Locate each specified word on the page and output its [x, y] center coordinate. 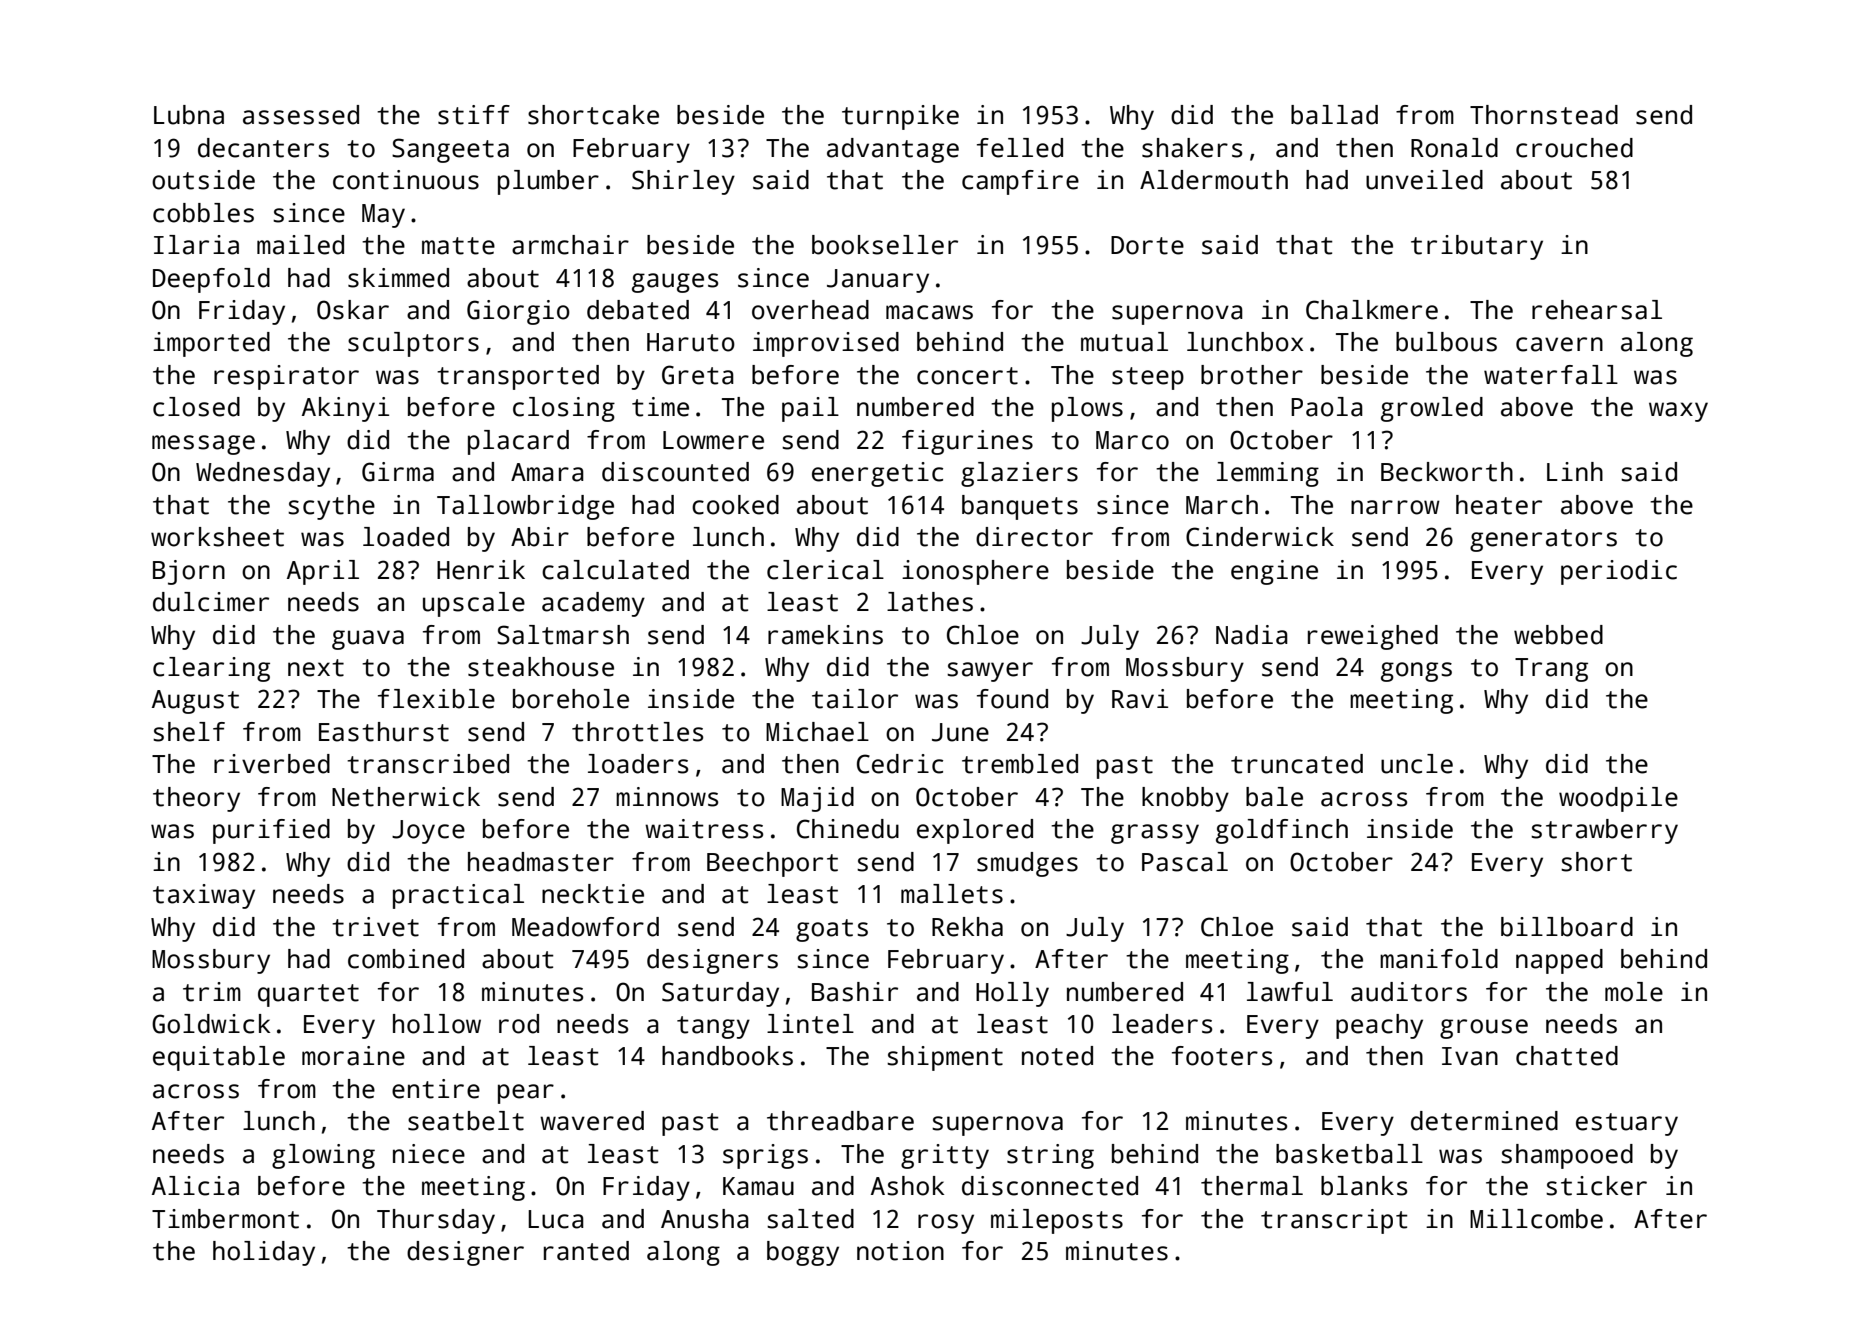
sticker [1596, 1186]
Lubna [189, 115]
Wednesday [263, 474]
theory [196, 799]
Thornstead [1544, 115]
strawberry [1604, 831]
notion [900, 1251]
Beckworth [1447, 472]
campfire [1020, 182]
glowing [323, 1156]
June [960, 732]
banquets [1020, 507]
